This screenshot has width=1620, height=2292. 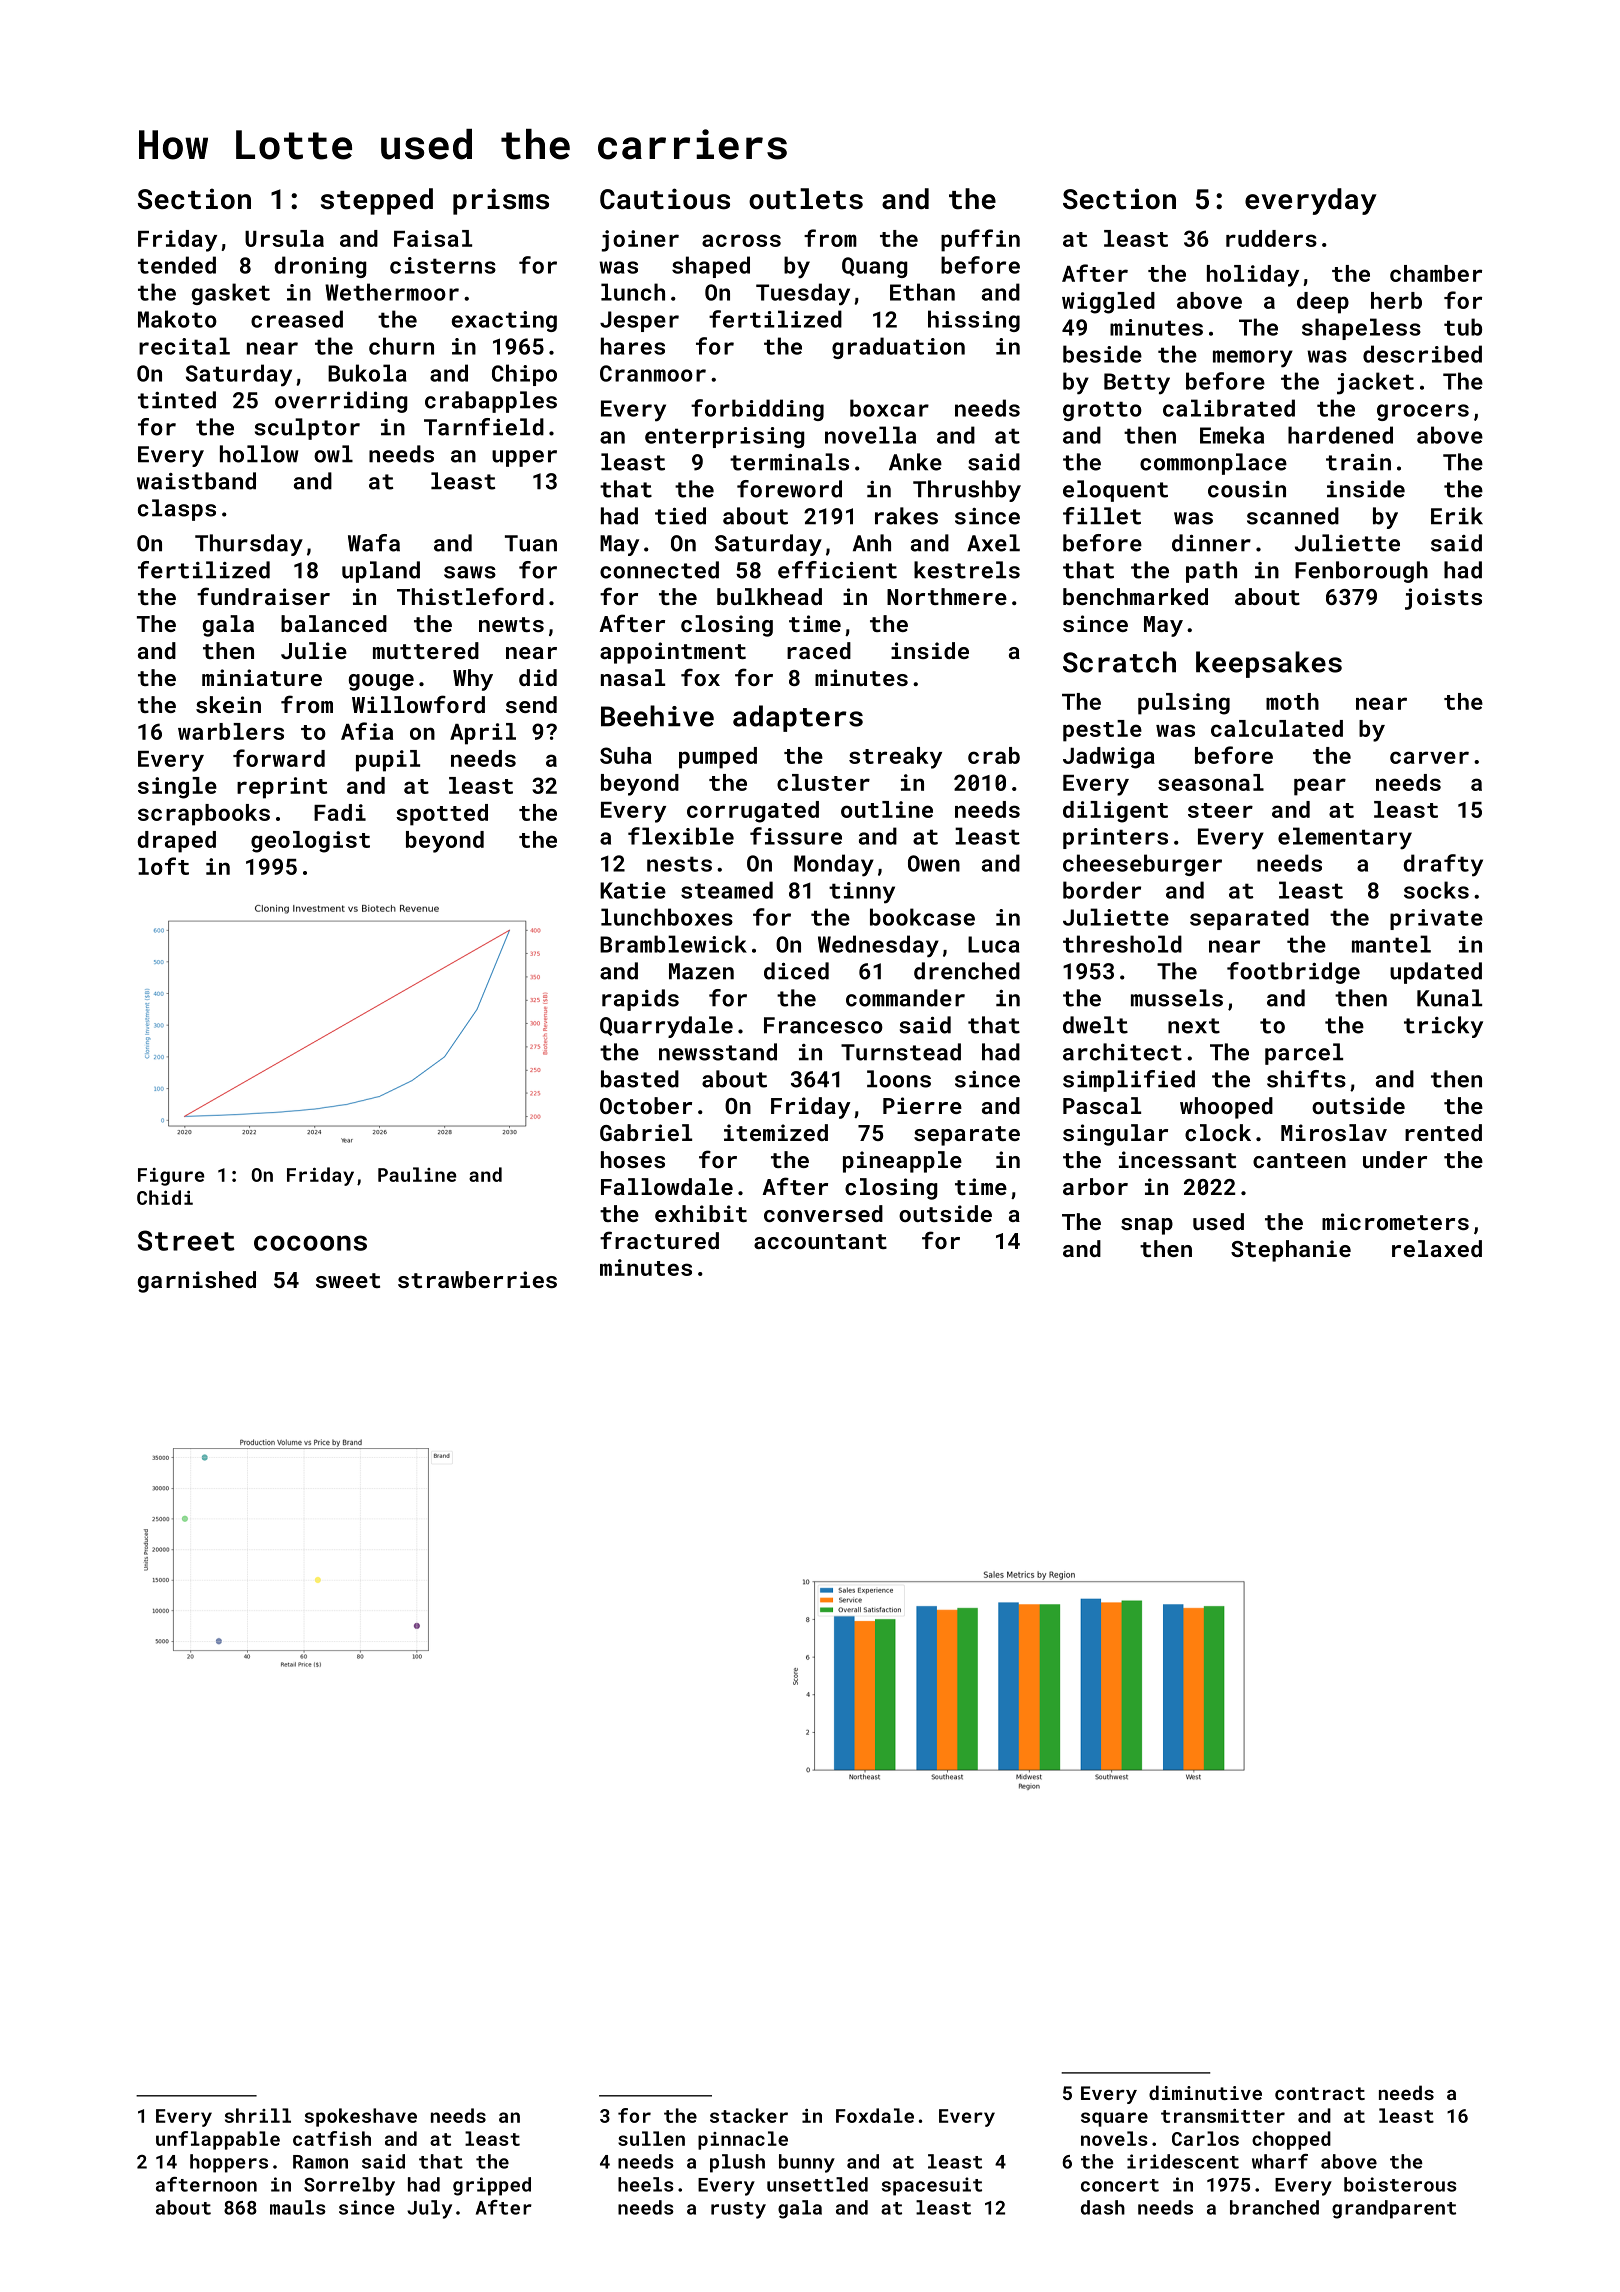 I want to click on shifts, so click(x=1306, y=1079).
